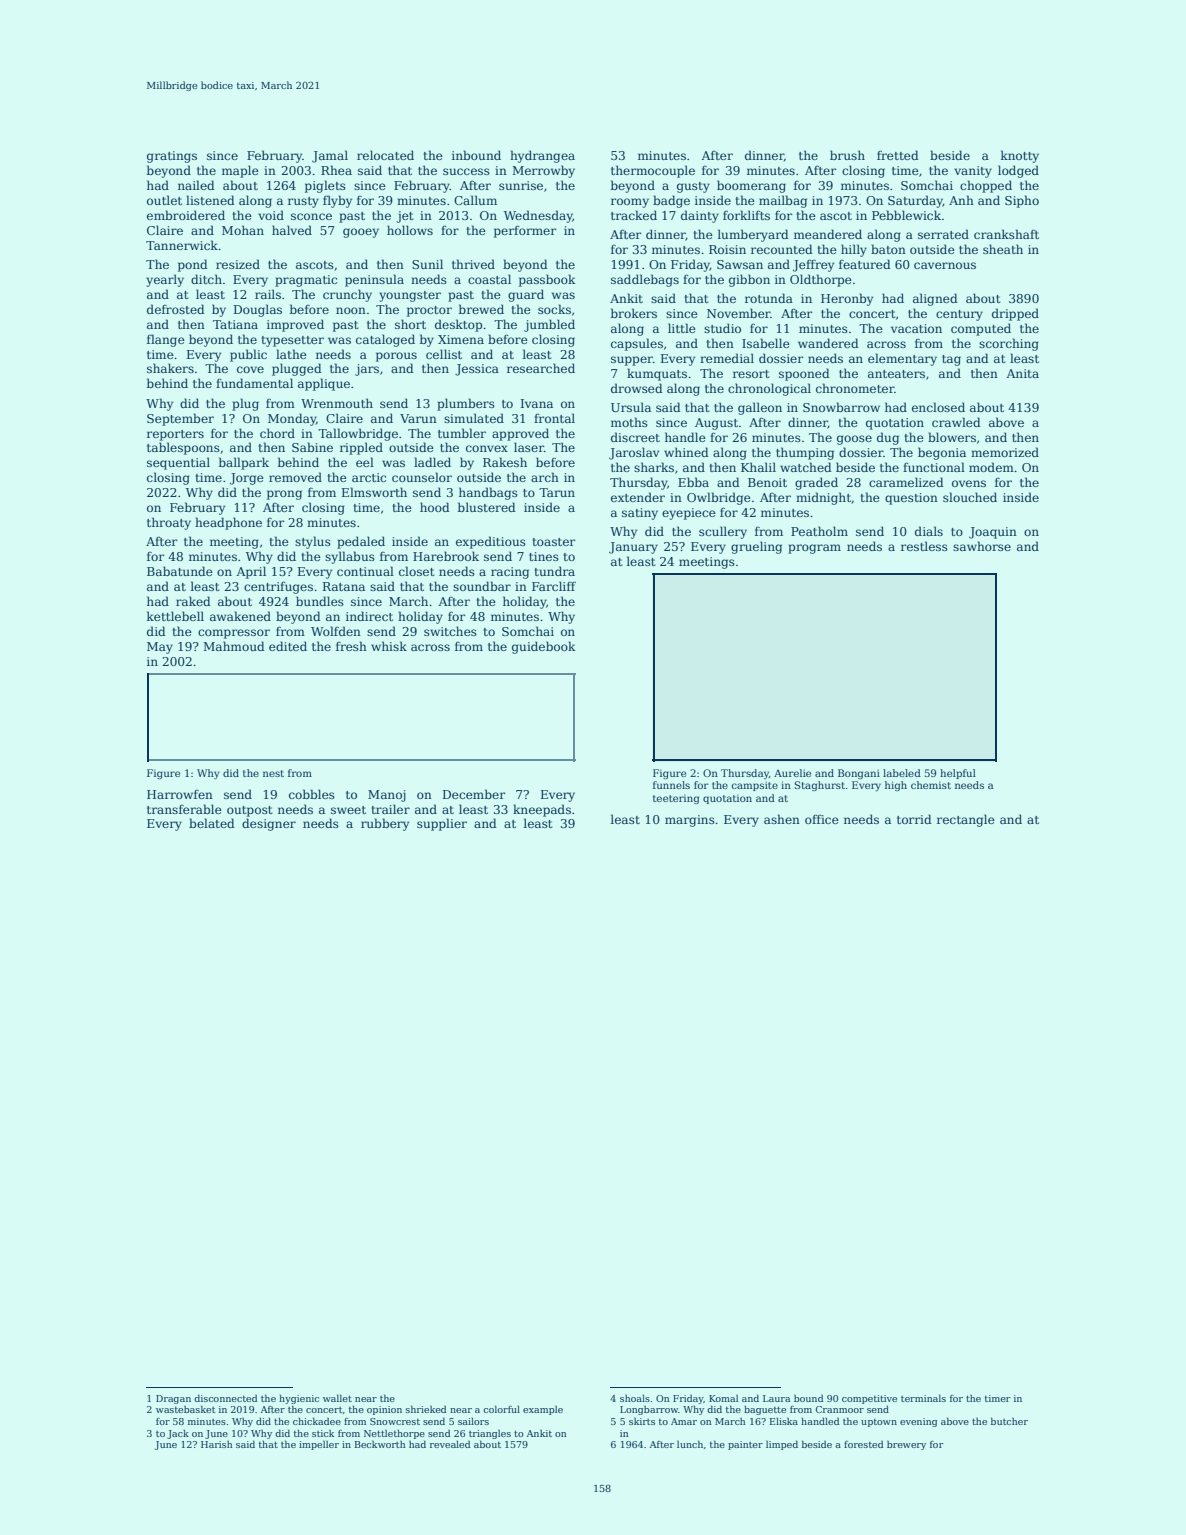 The width and height of the screenshot is (1186, 1535). What do you see at coordinates (820, 786) in the screenshot?
I see `Staghurst` at bounding box center [820, 786].
